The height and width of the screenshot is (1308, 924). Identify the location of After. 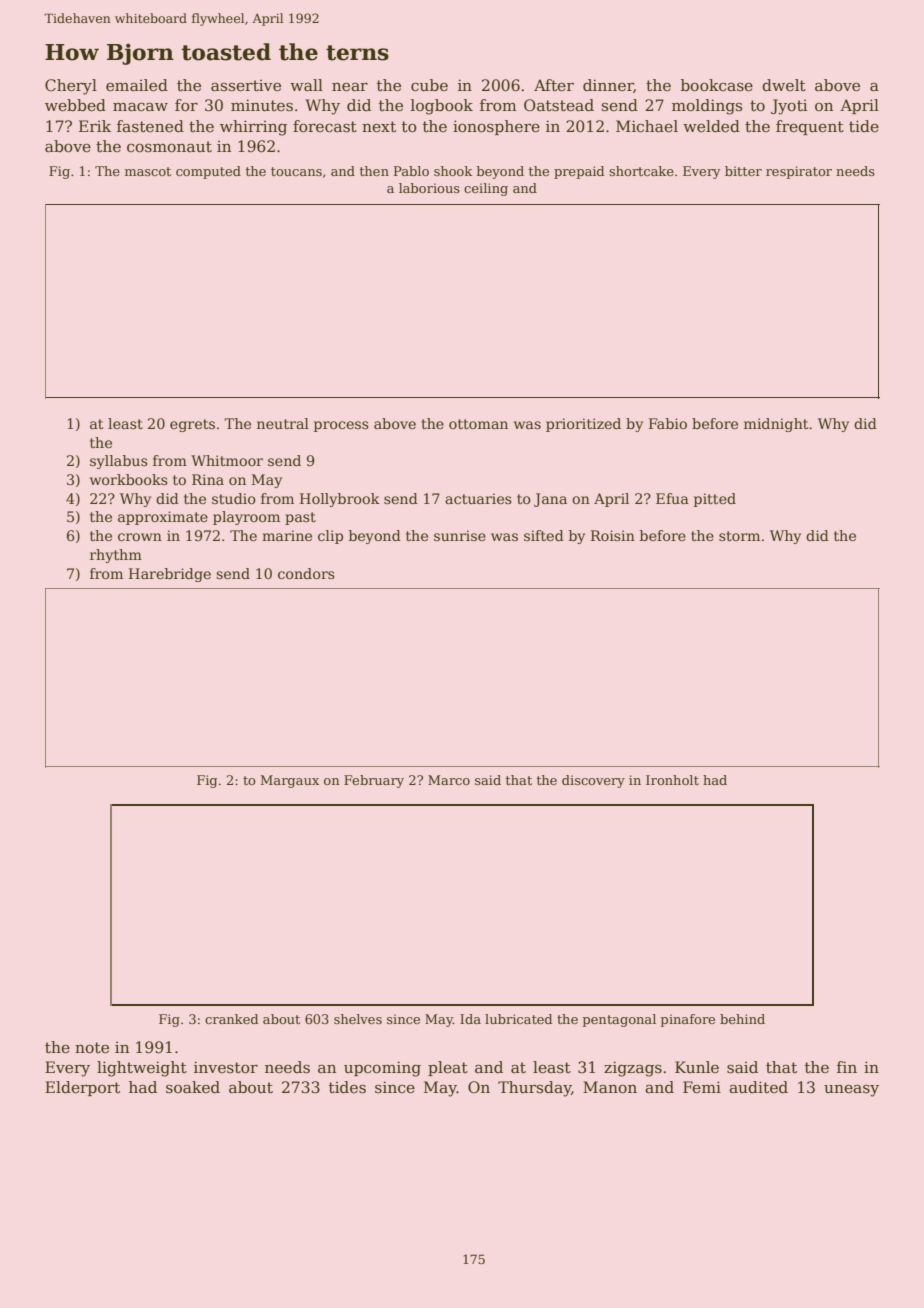
(554, 85).
